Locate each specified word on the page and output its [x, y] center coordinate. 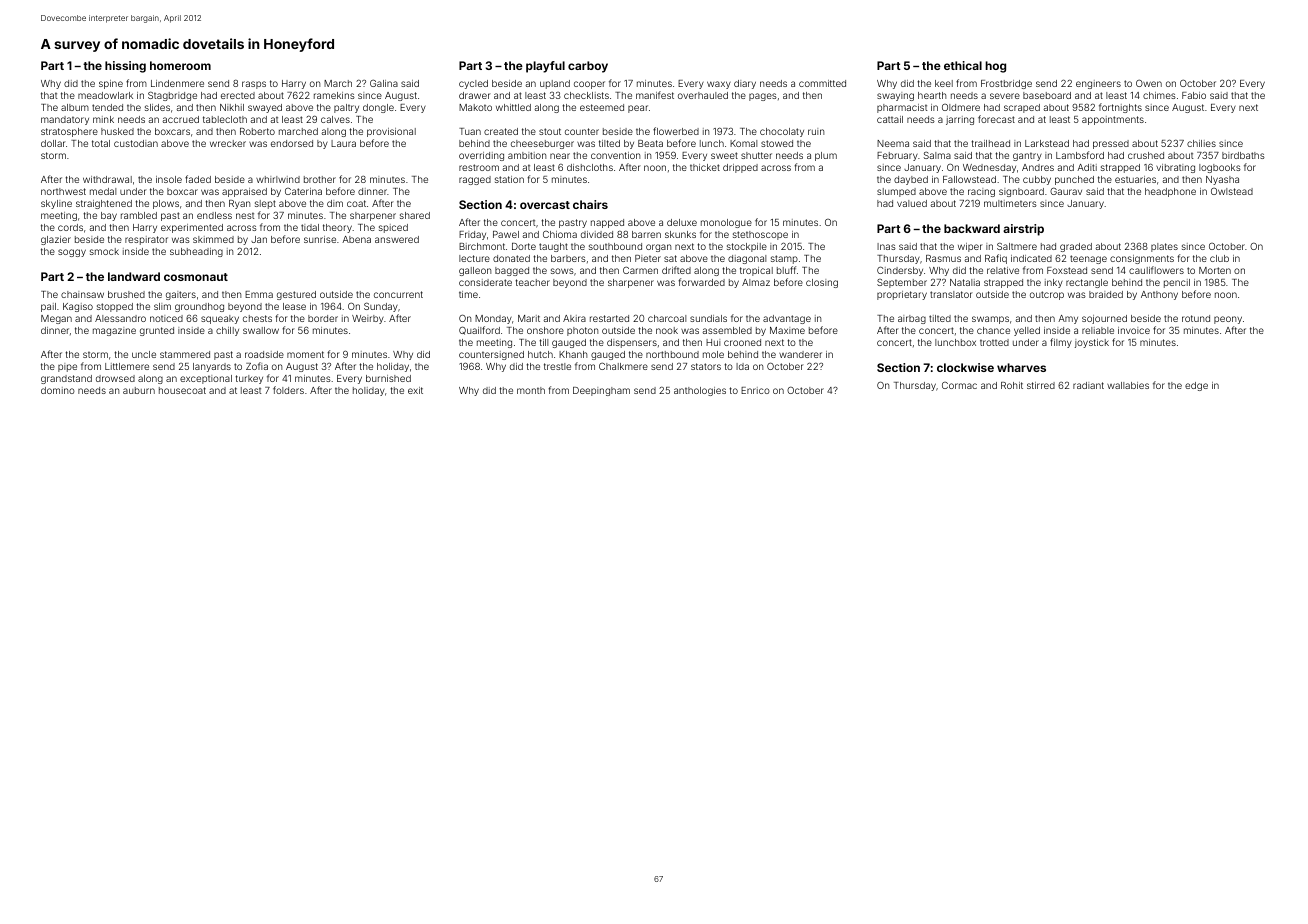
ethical [963, 65]
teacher [532, 282]
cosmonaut [196, 277]
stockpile [747, 247]
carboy [588, 67]
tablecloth [225, 119]
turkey [249, 379]
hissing [125, 67]
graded [1076, 247]
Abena [356, 239]
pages [763, 97]
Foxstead [1067, 270]
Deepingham [601, 391]
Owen [1149, 83]
